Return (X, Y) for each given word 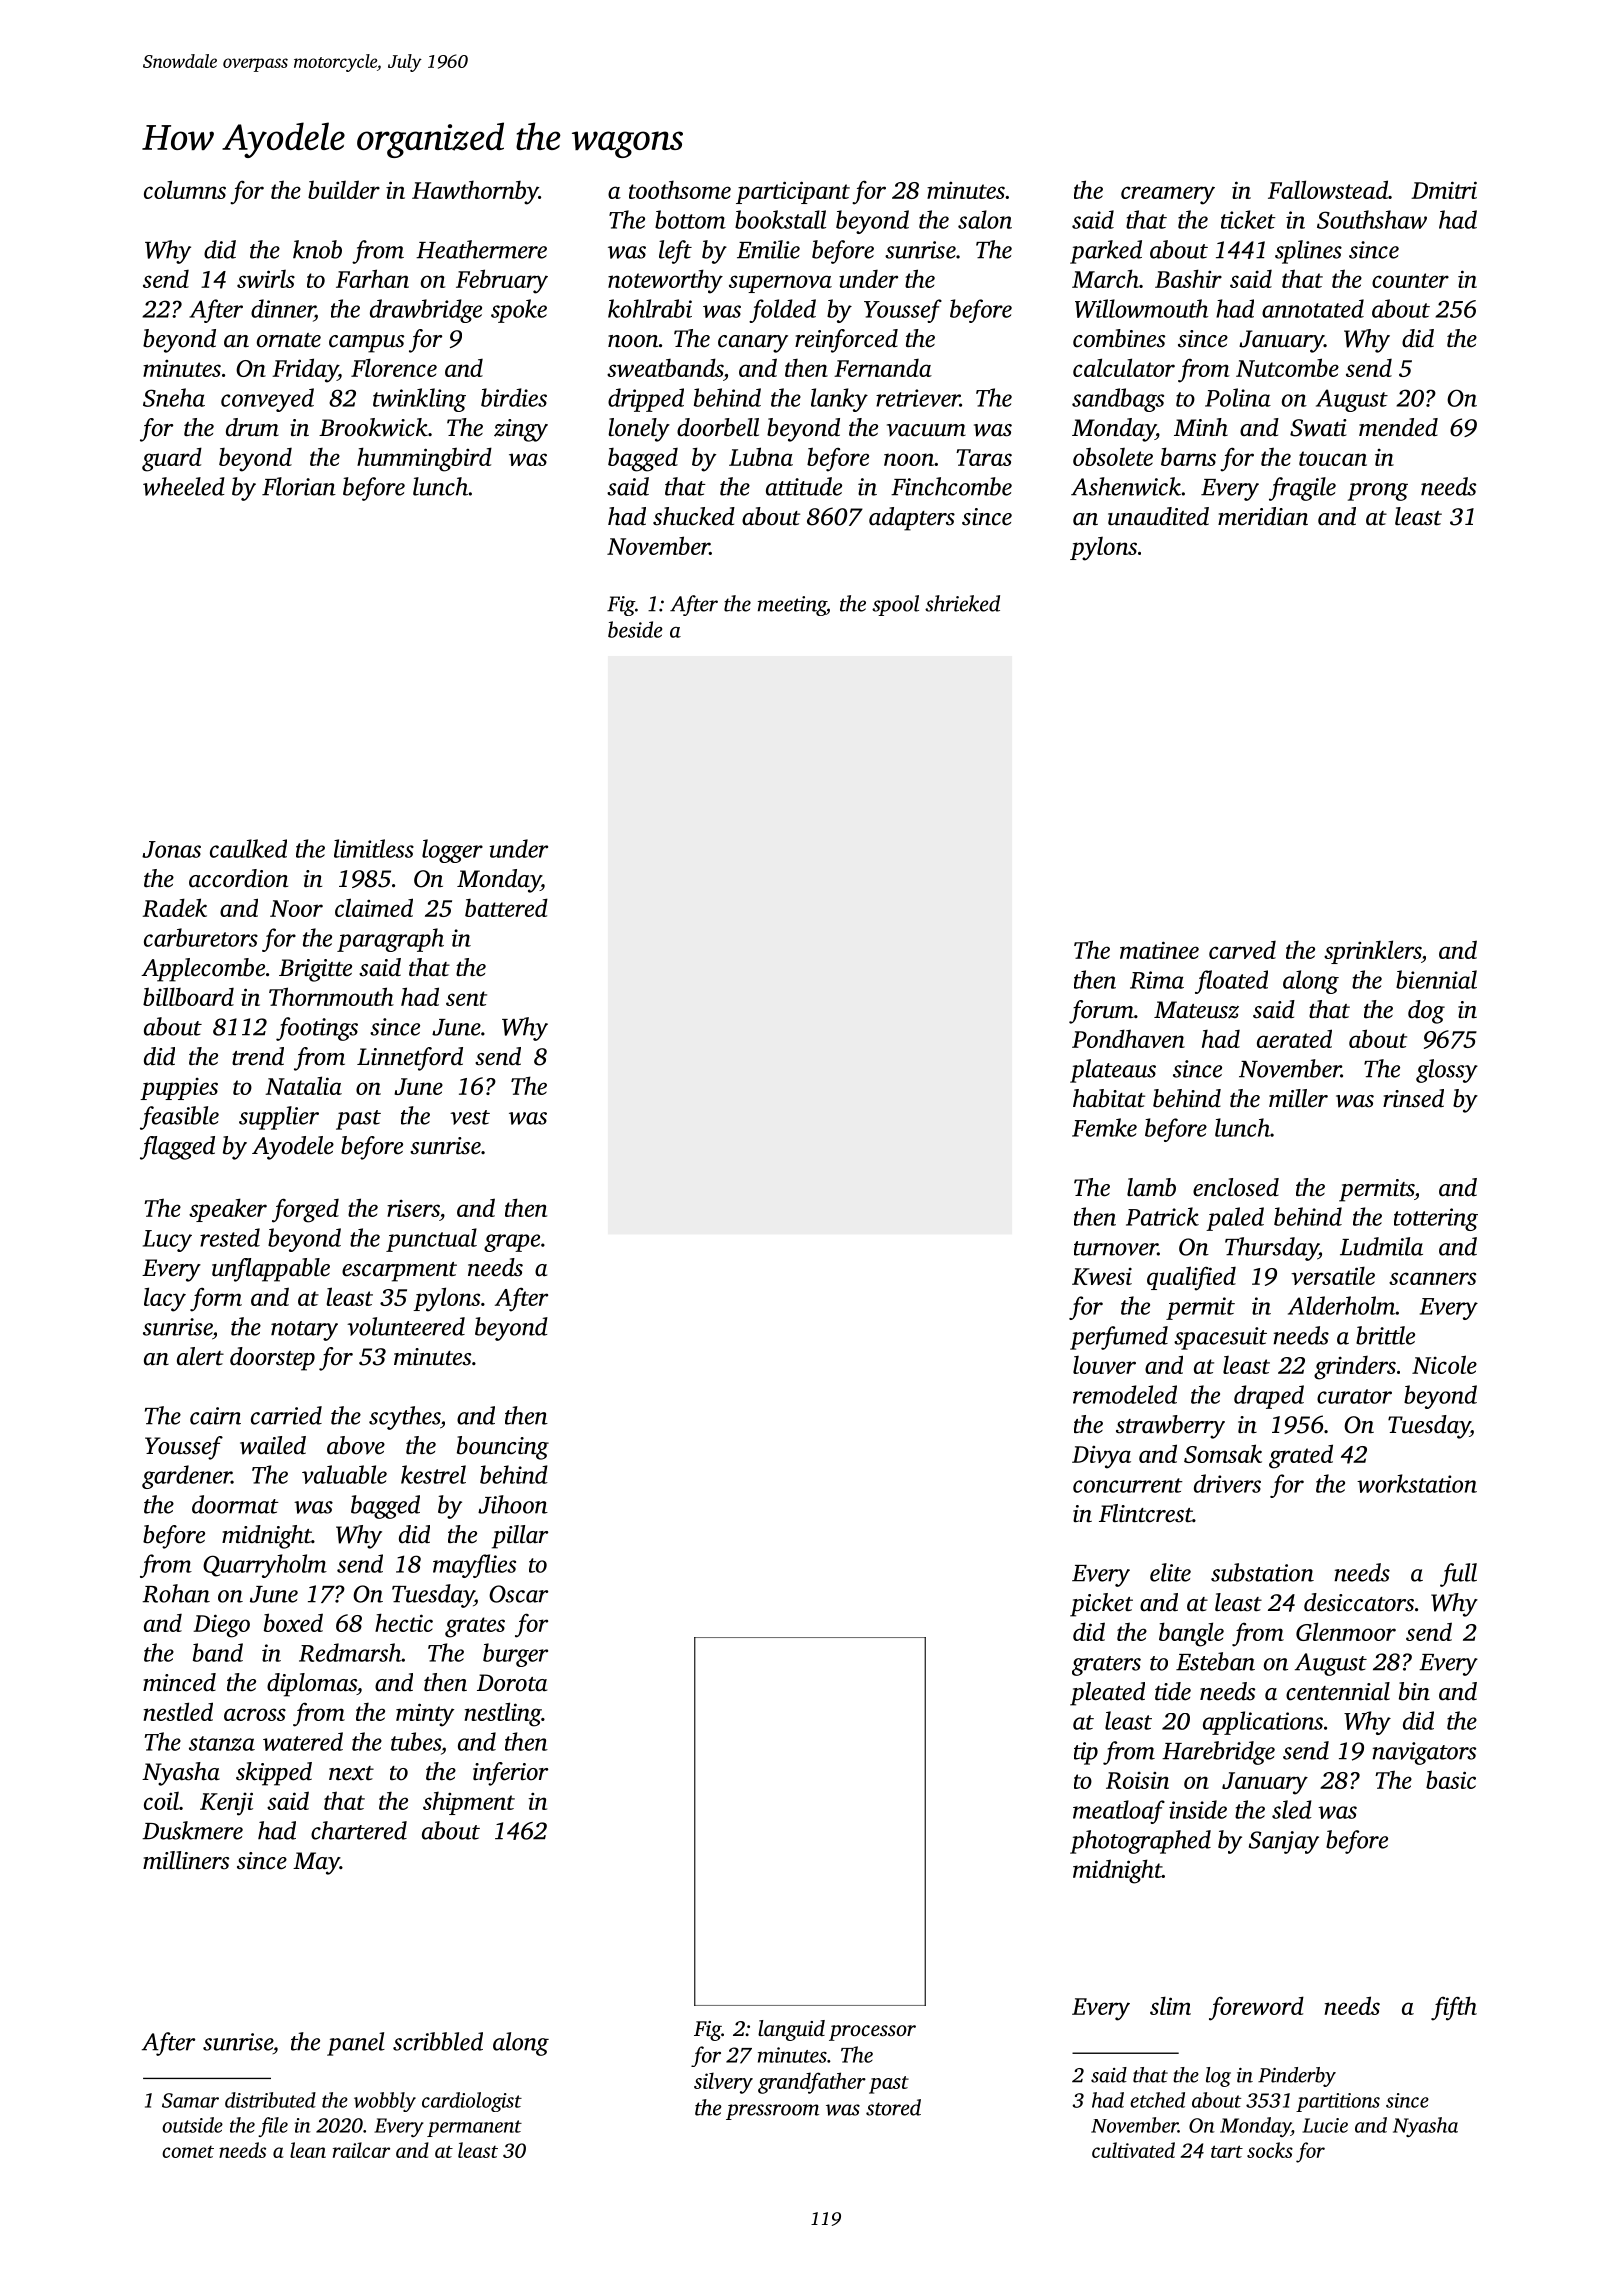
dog (1426, 1012)
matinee (1159, 950)
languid (791, 2030)
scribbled (438, 2041)
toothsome (680, 190)
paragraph (390, 940)
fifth (1454, 2008)
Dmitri (1444, 190)
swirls (266, 279)
